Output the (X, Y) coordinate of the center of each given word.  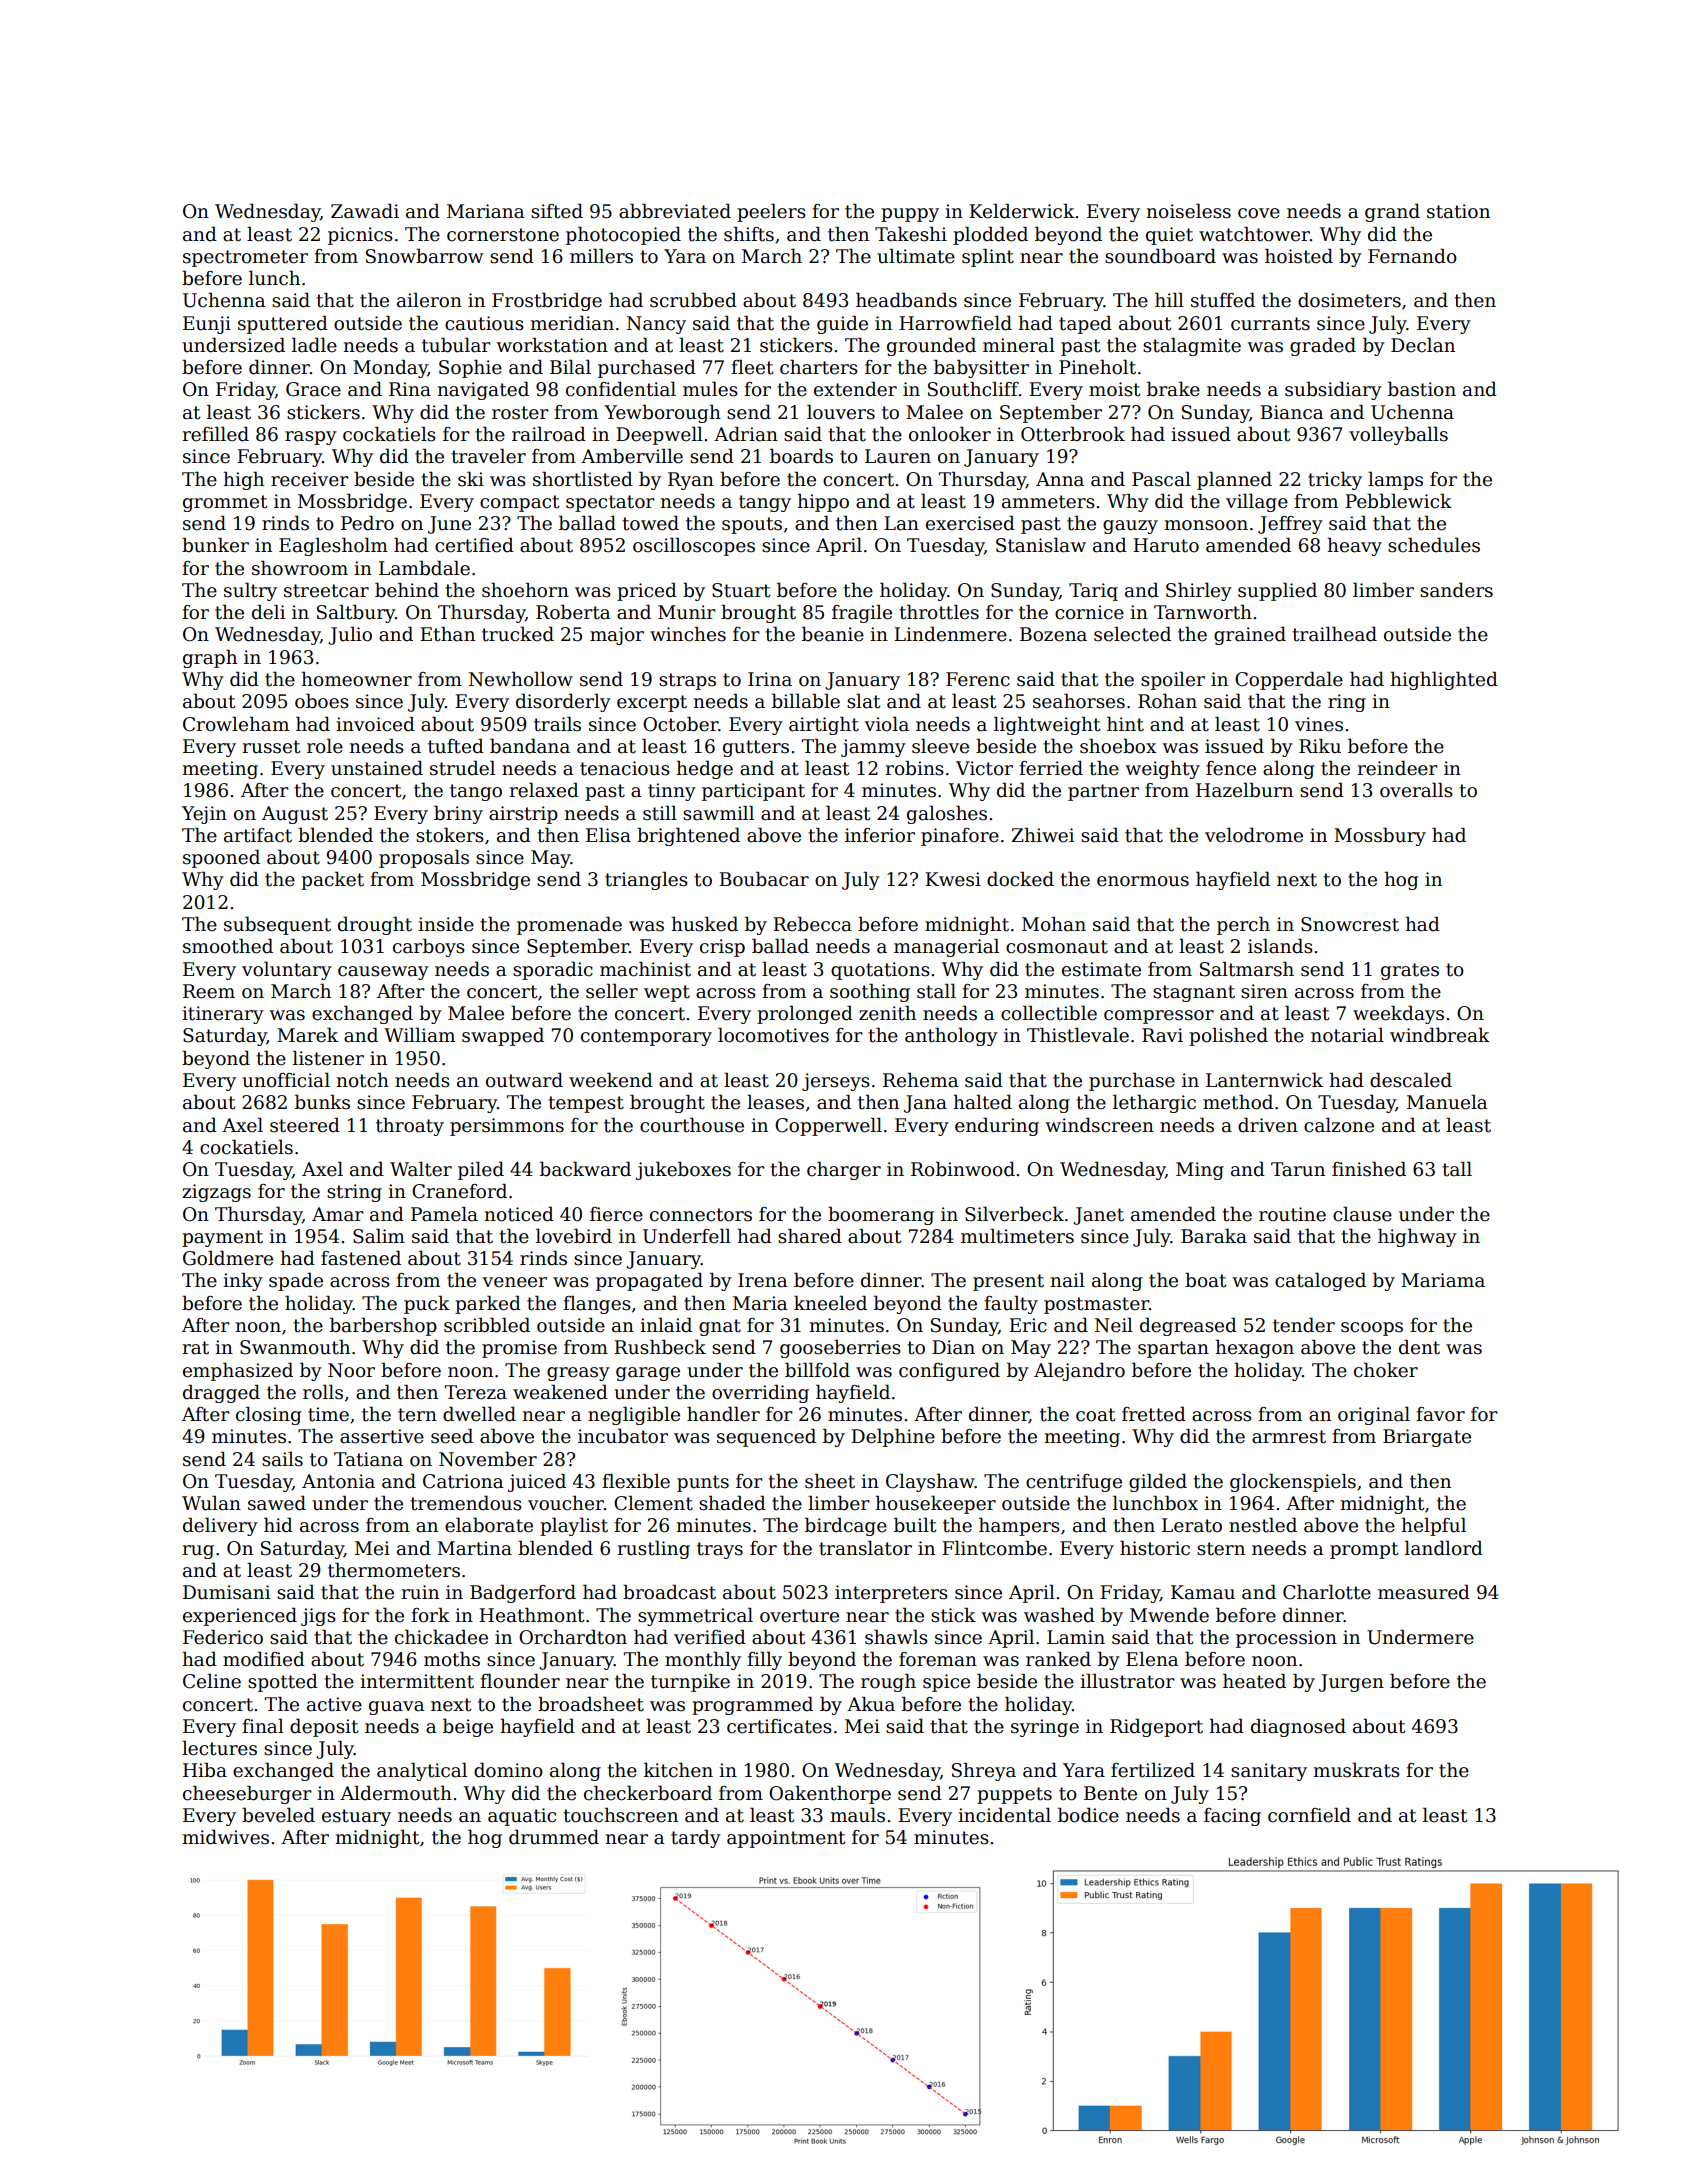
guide (842, 324)
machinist (645, 969)
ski (471, 479)
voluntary (287, 970)
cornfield (1309, 1815)
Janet (1098, 1216)
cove (1259, 213)
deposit (324, 1727)
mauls (857, 1815)
